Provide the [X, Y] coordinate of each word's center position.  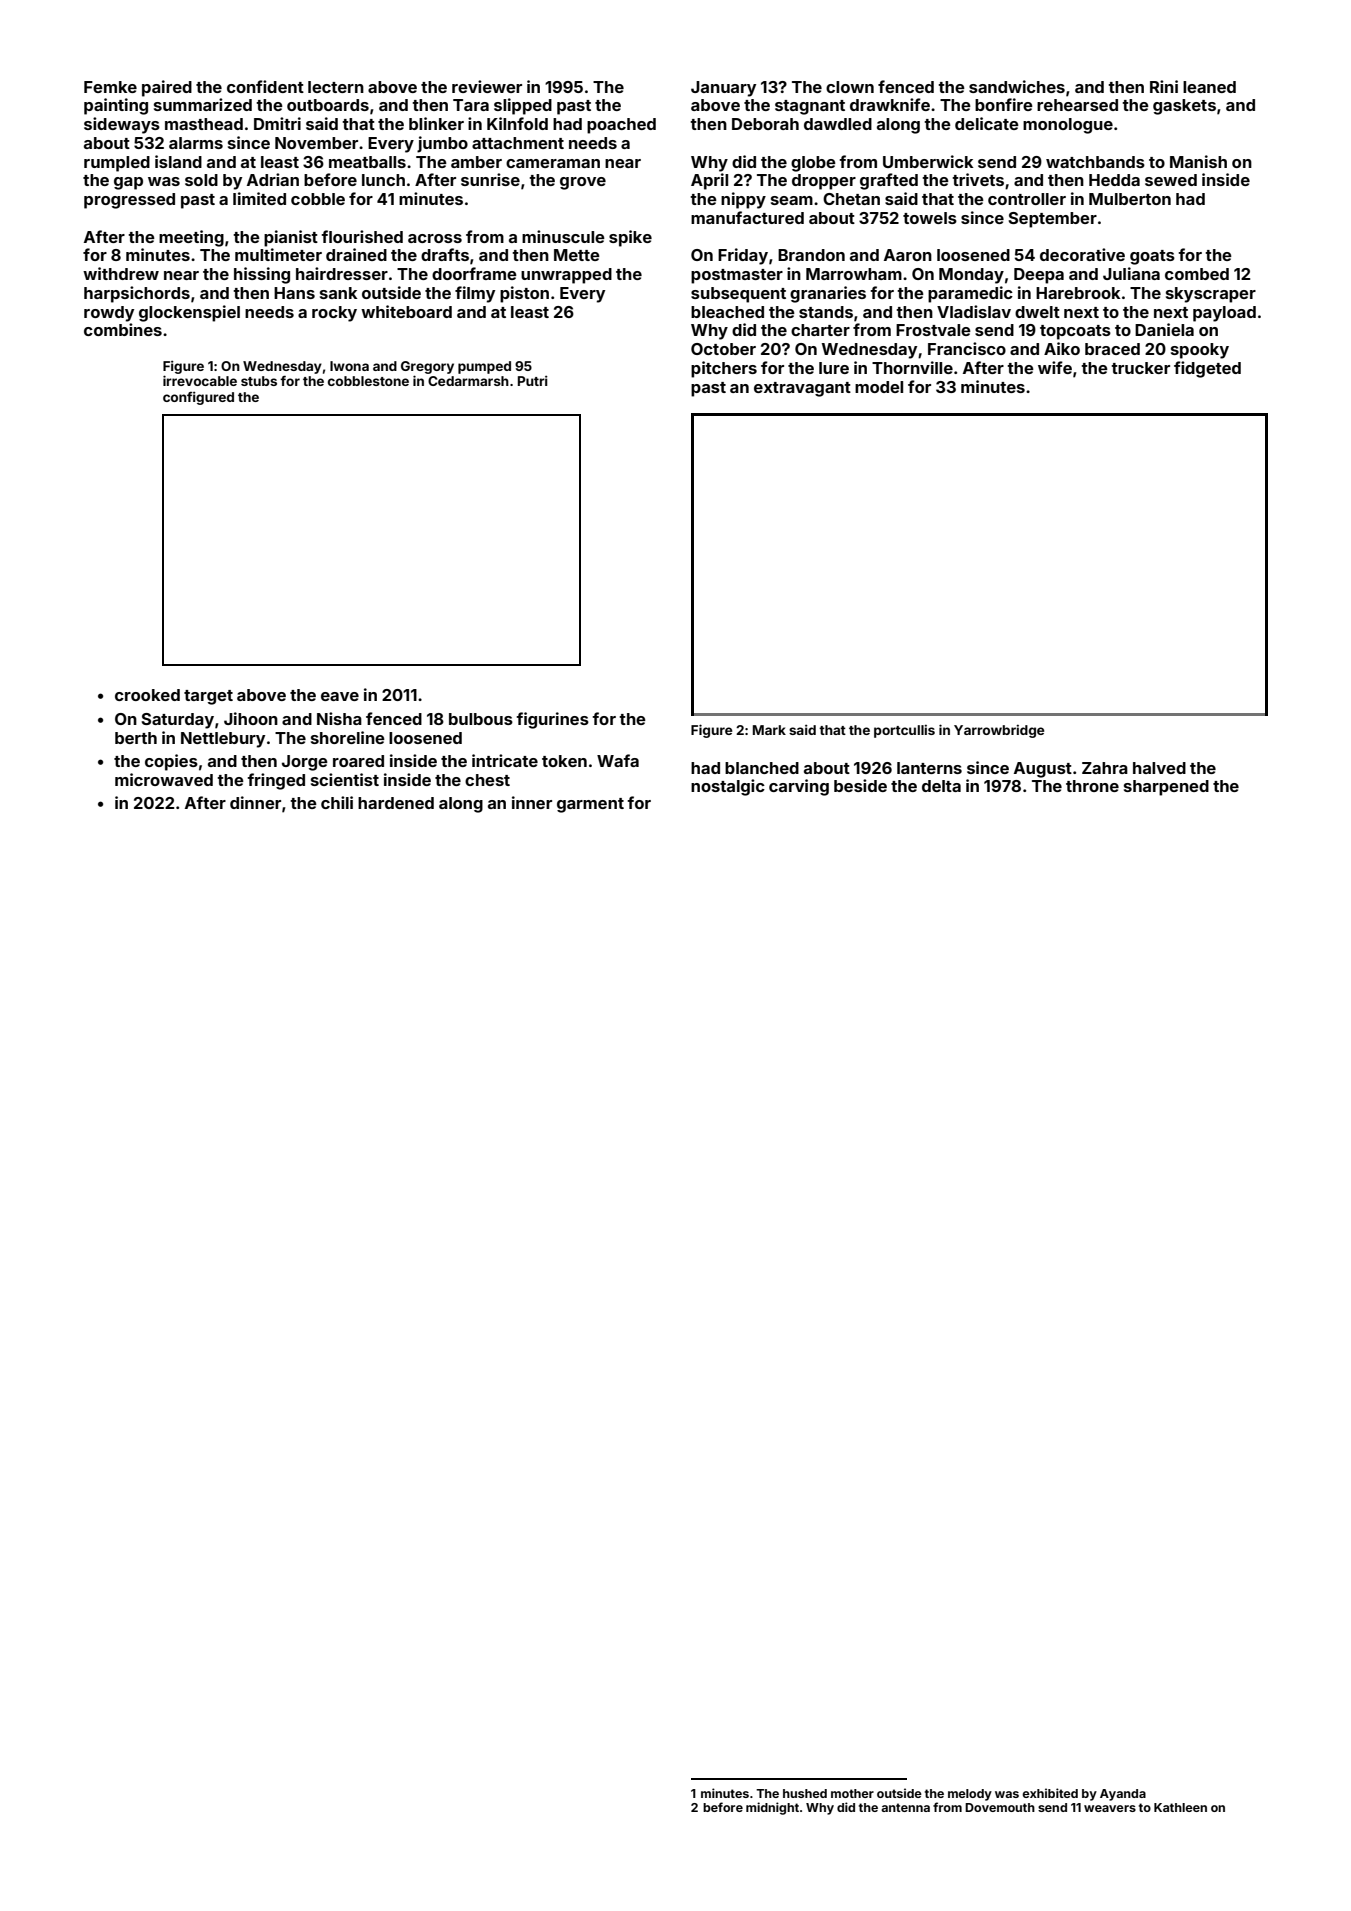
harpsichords [137, 294]
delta [941, 786]
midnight [772, 1808]
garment [590, 805]
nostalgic [728, 787]
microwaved [164, 779]
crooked [147, 695]
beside [860, 785]
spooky [1200, 351]
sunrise [490, 179]
